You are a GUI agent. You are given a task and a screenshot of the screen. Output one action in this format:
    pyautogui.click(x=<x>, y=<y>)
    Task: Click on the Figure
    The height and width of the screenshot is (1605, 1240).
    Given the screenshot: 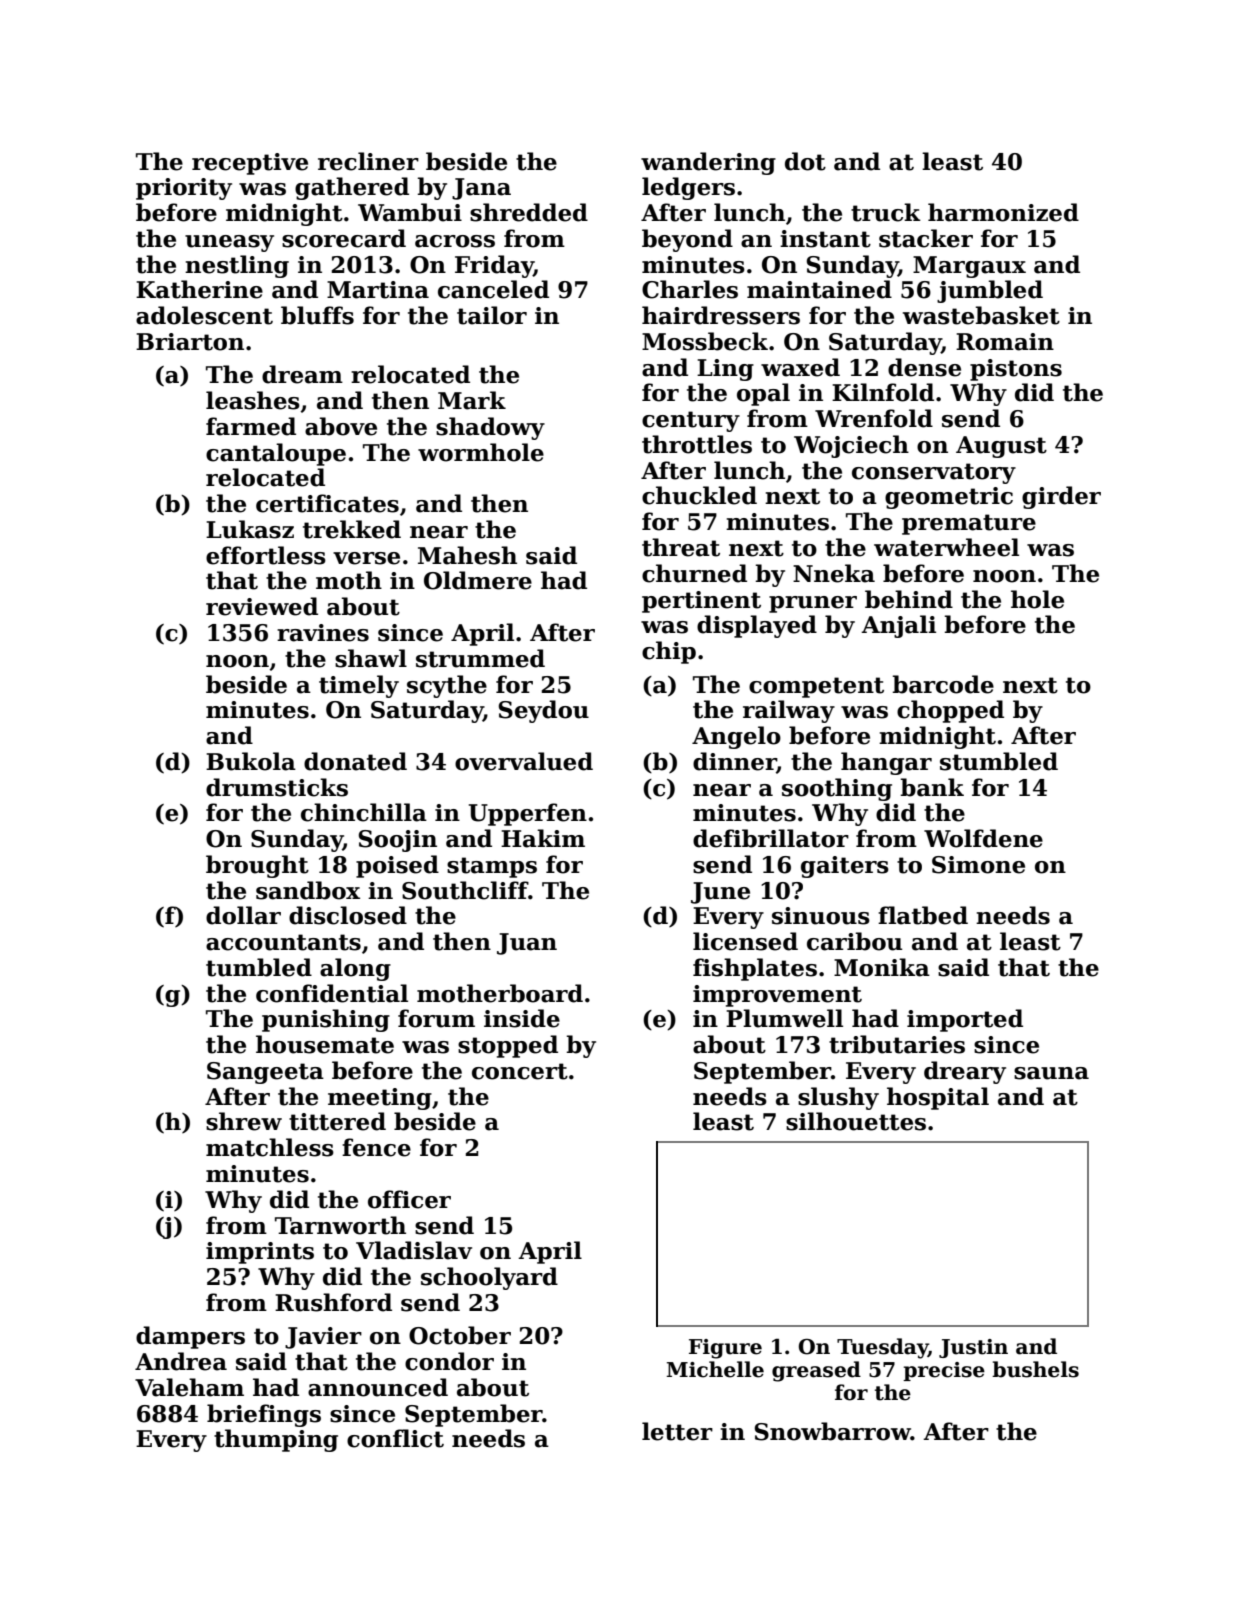 What is the action you would take?
    pyautogui.click(x=725, y=1349)
